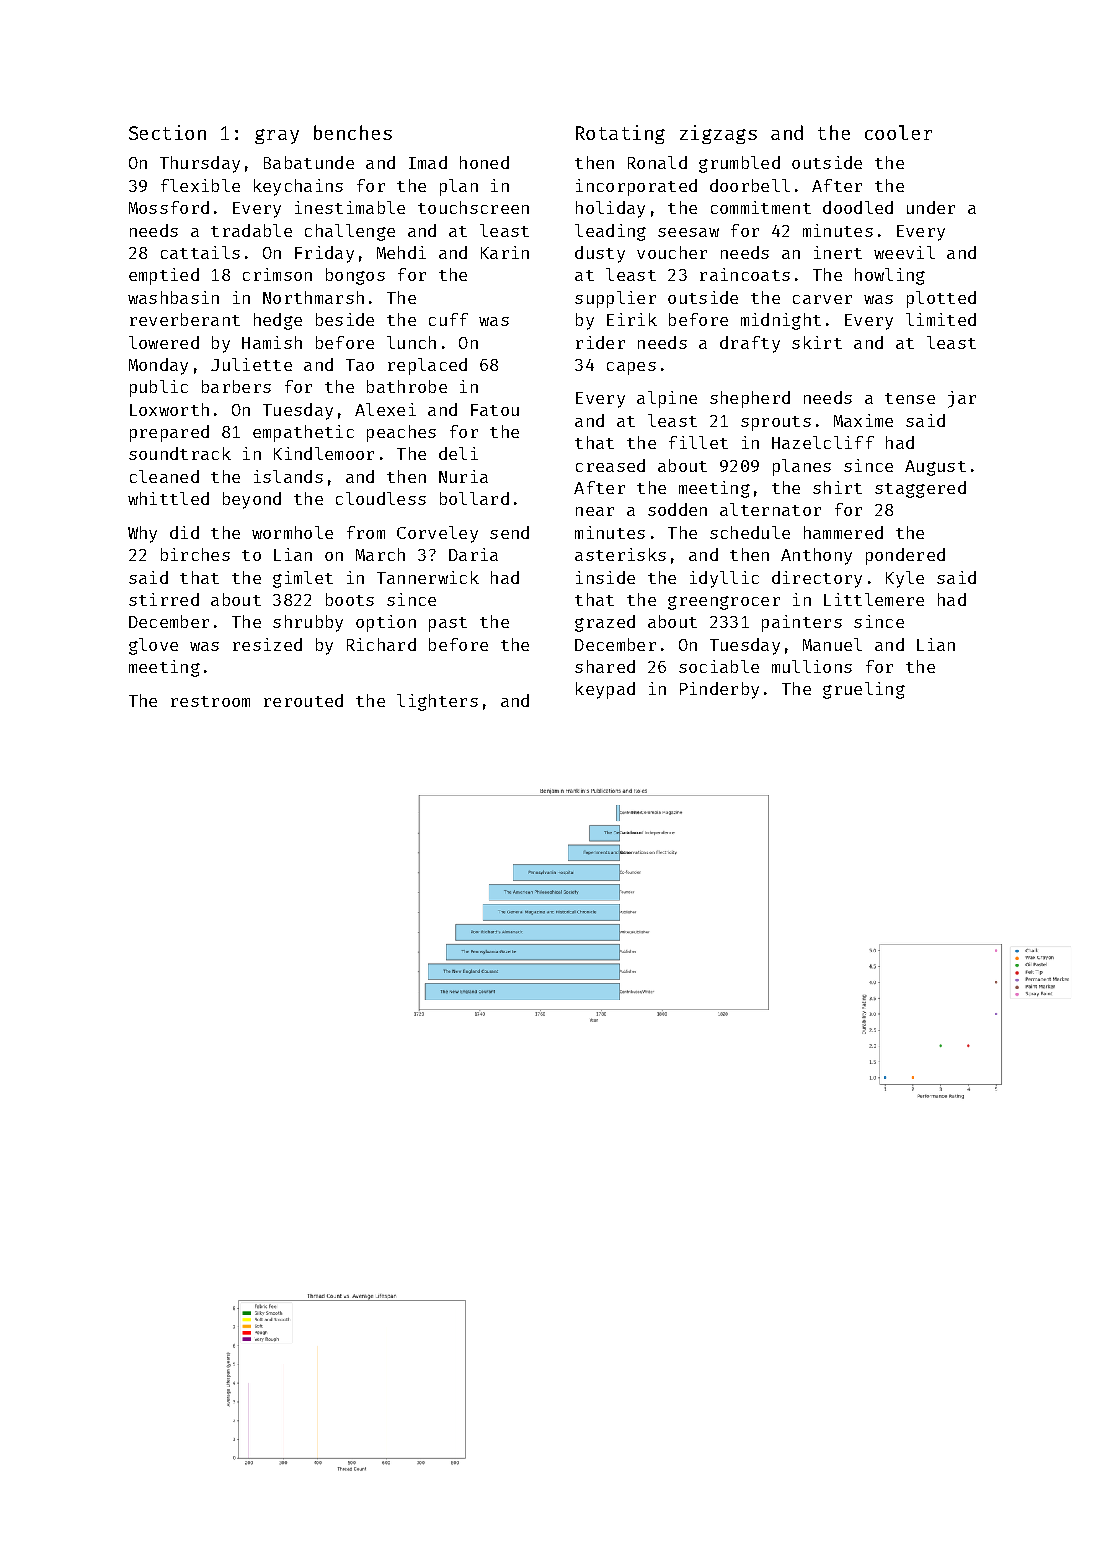 The image size is (1108, 1567). I want to click on keychains, so click(298, 187).
